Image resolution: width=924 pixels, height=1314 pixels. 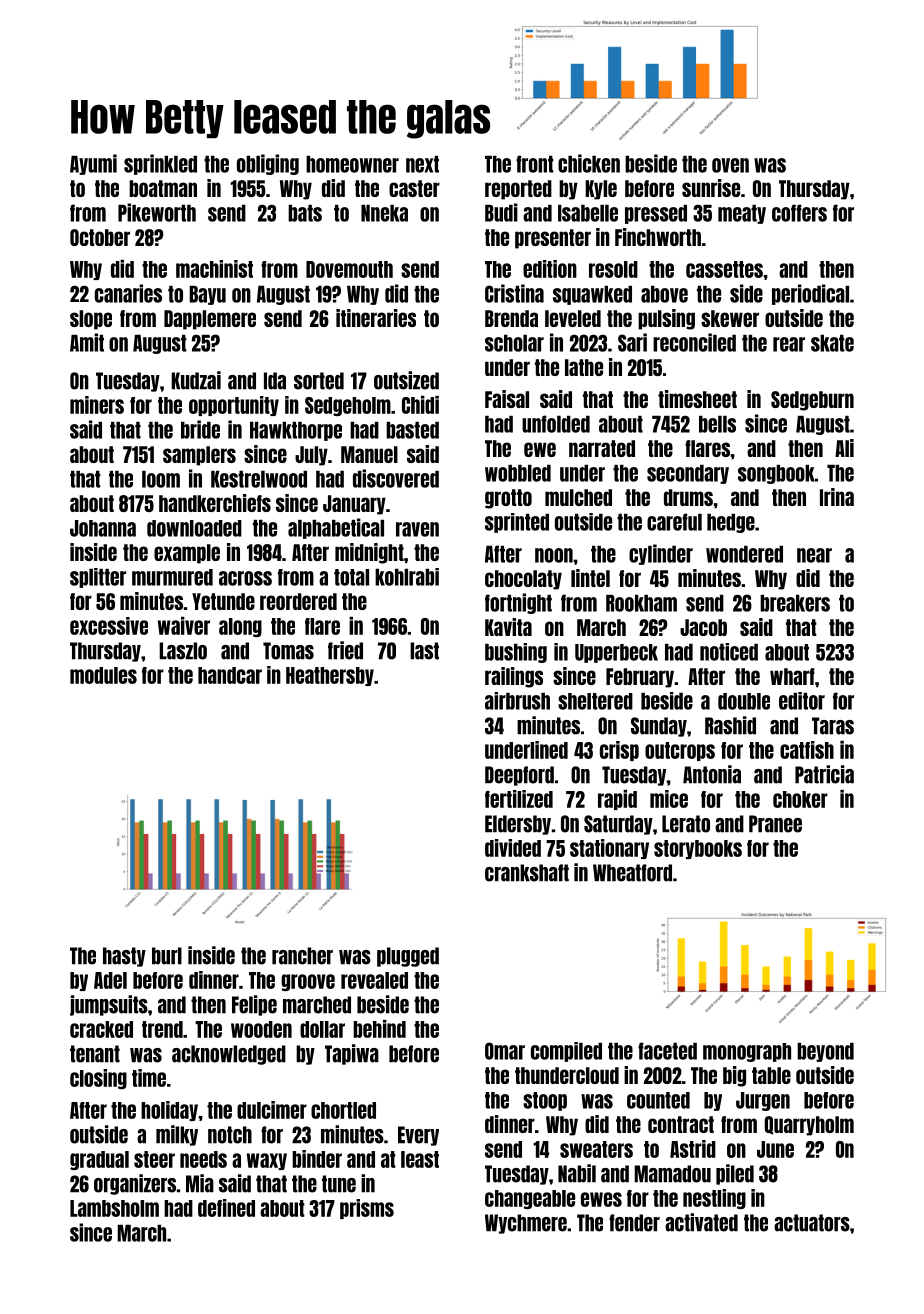 What do you see at coordinates (103, 528) in the screenshot?
I see `Johanna` at bounding box center [103, 528].
